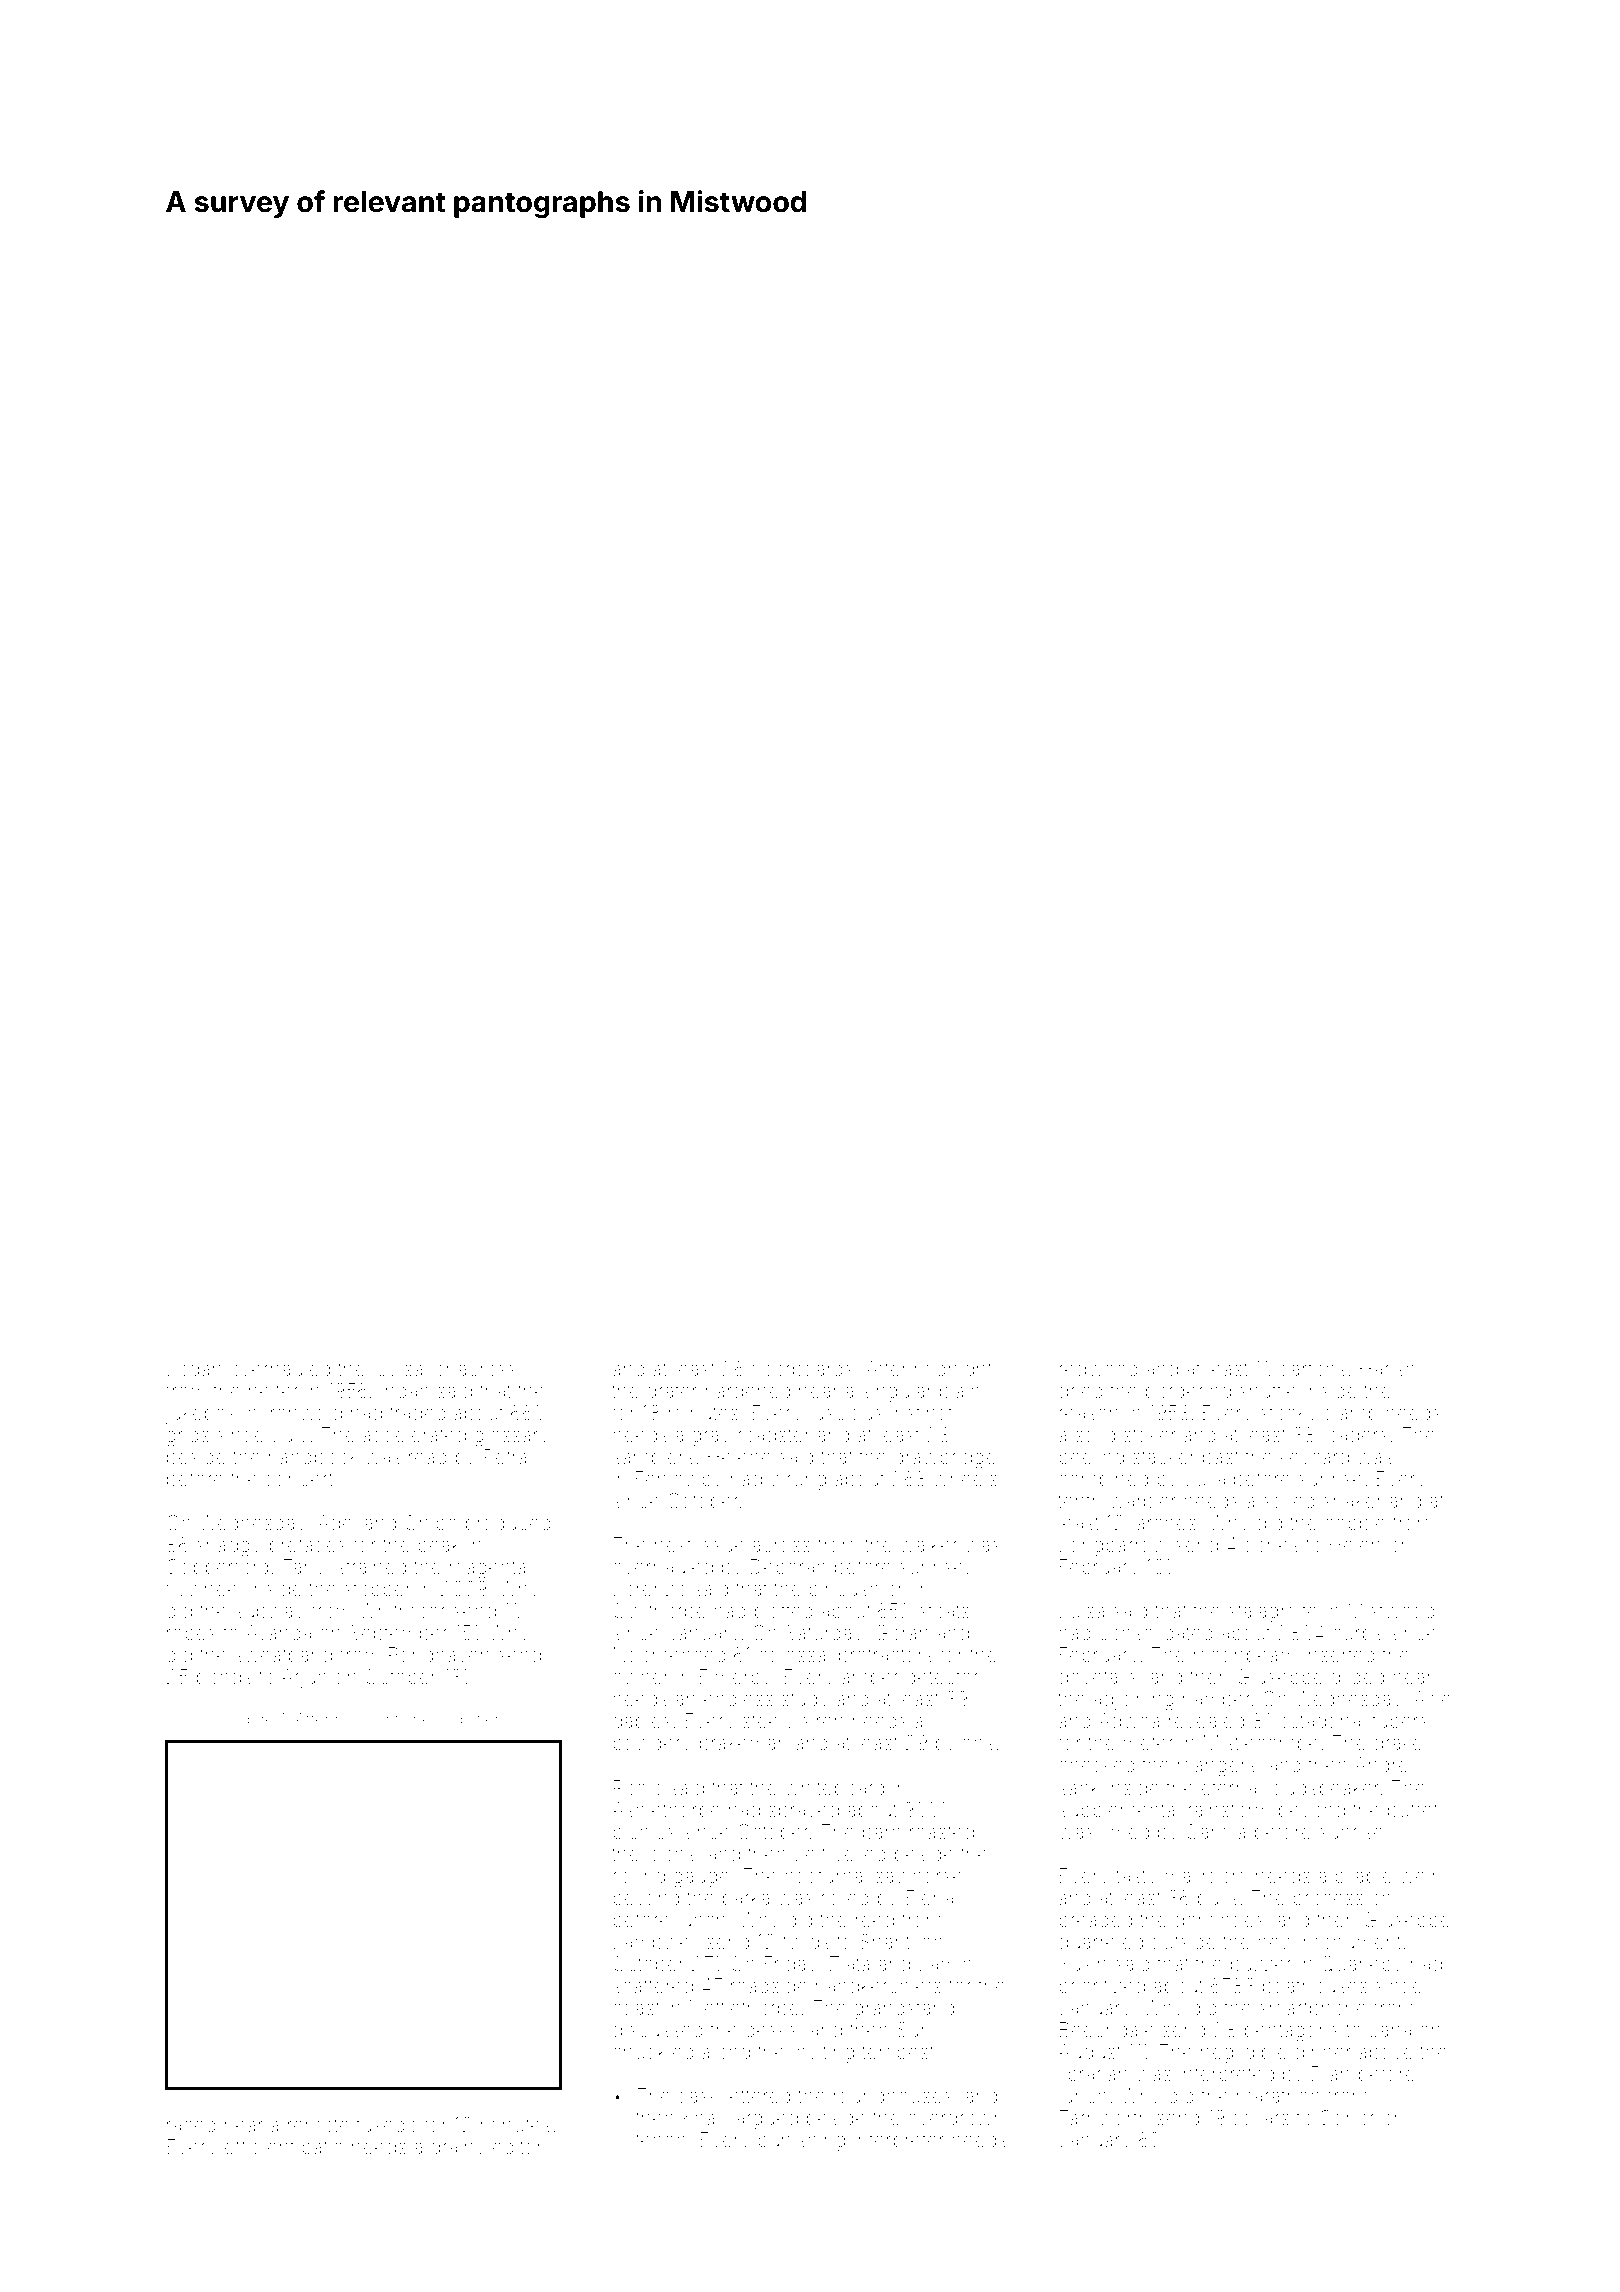 The height and width of the image is (2292, 1620). I want to click on amplifier, so click(468, 1720).
